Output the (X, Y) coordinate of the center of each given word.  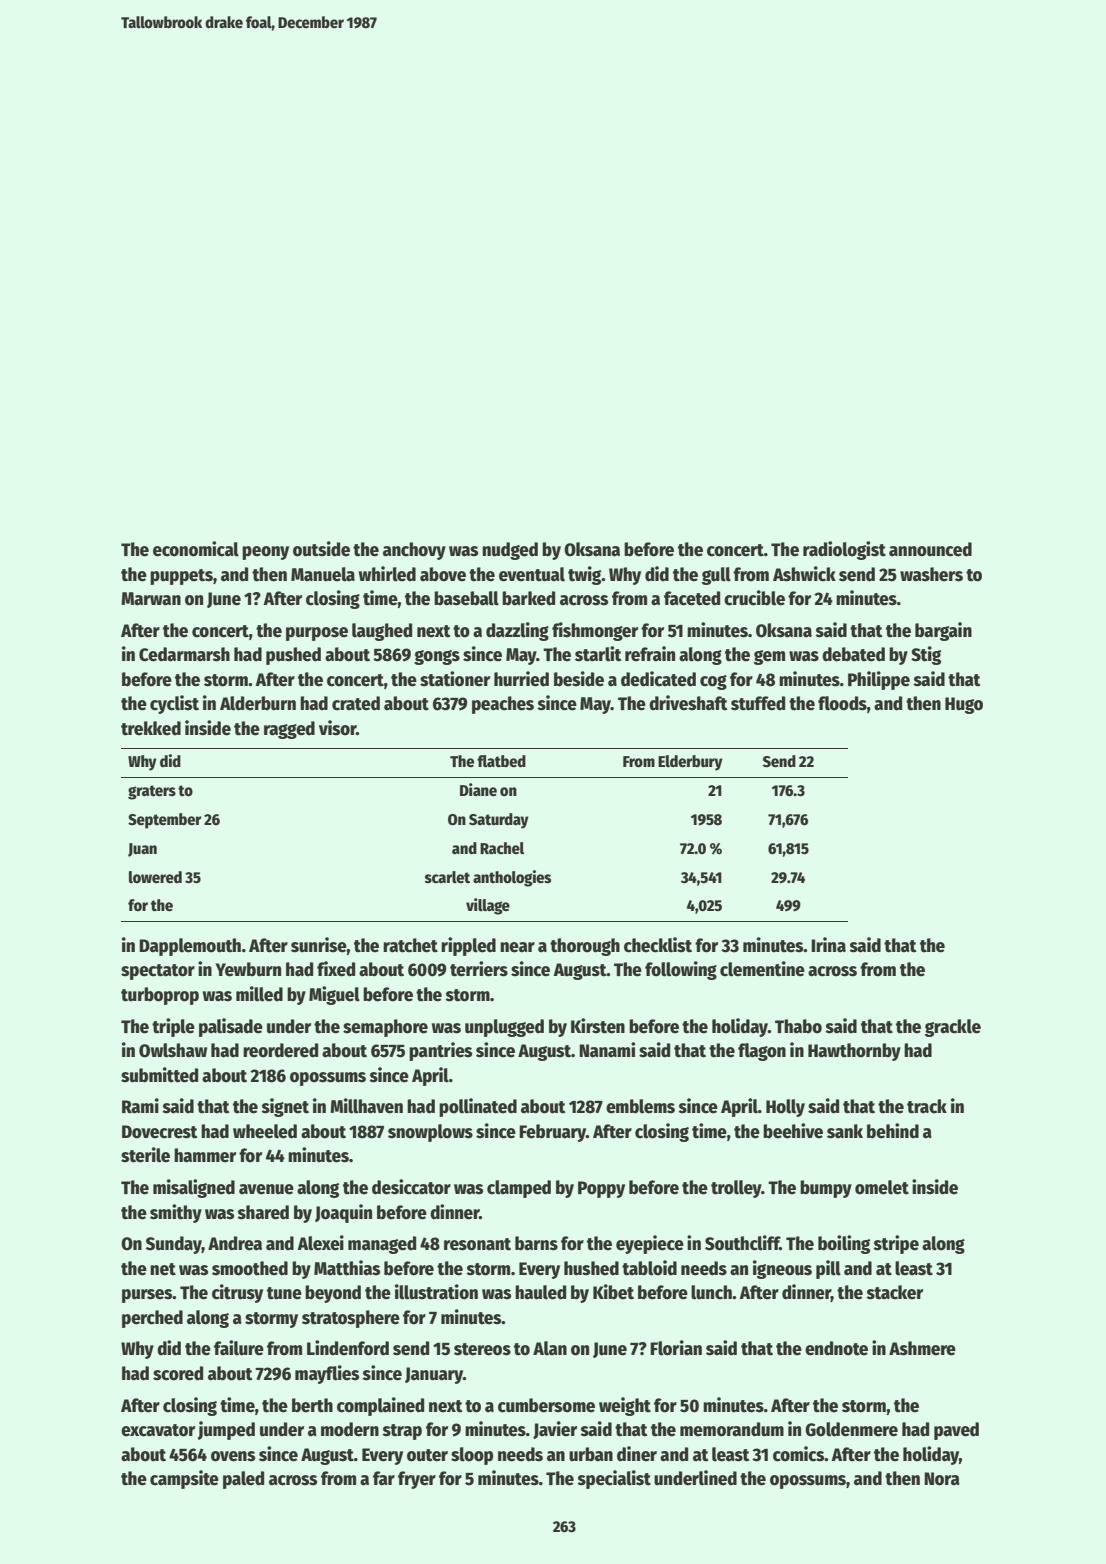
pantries (440, 1051)
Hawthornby (854, 1052)
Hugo (964, 705)
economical (196, 549)
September (164, 821)
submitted (159, 1075)
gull (716, 576)
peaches (503, 705)
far (384, 1478)
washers (931, 574)
